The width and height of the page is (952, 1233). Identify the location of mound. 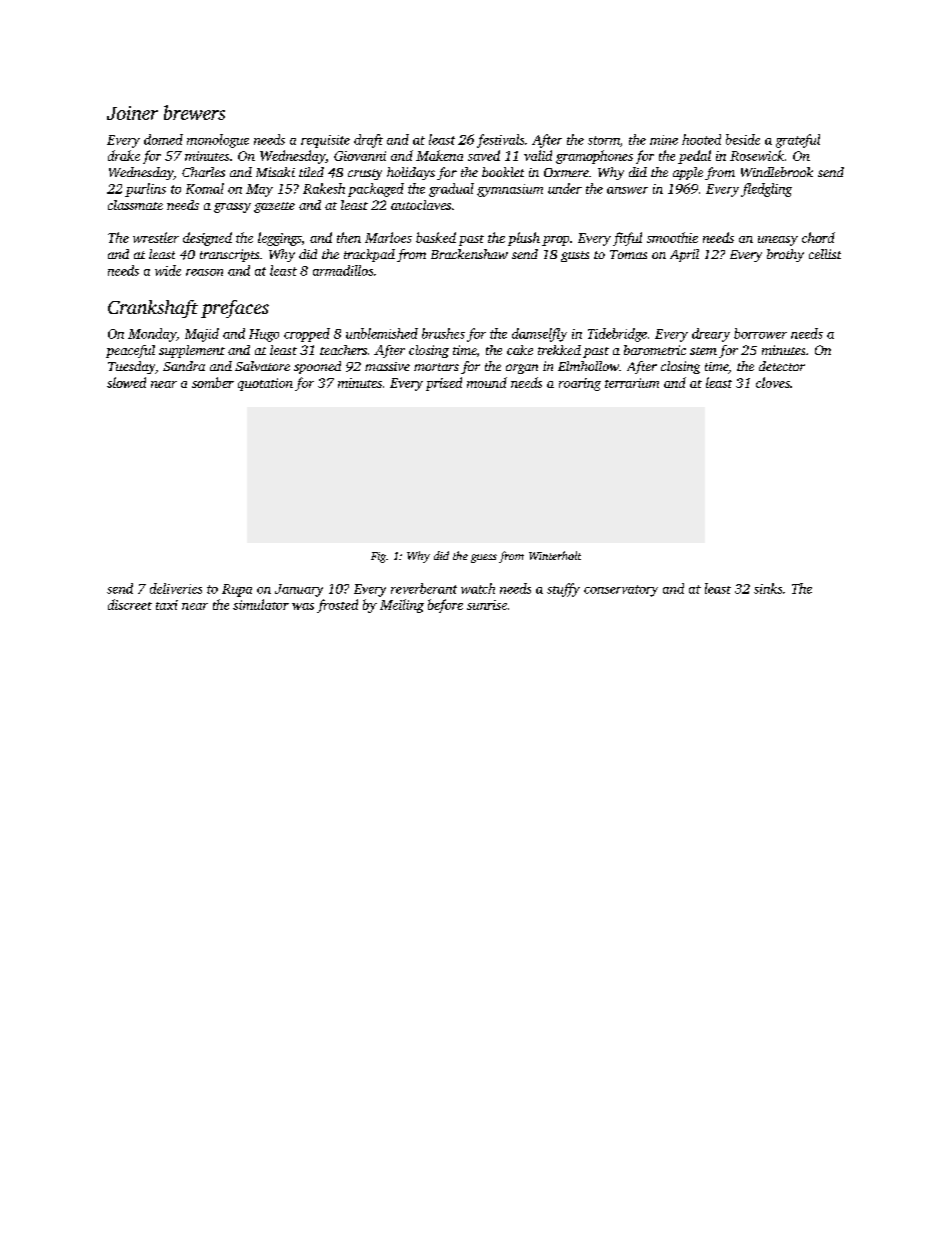
(487, 382).
